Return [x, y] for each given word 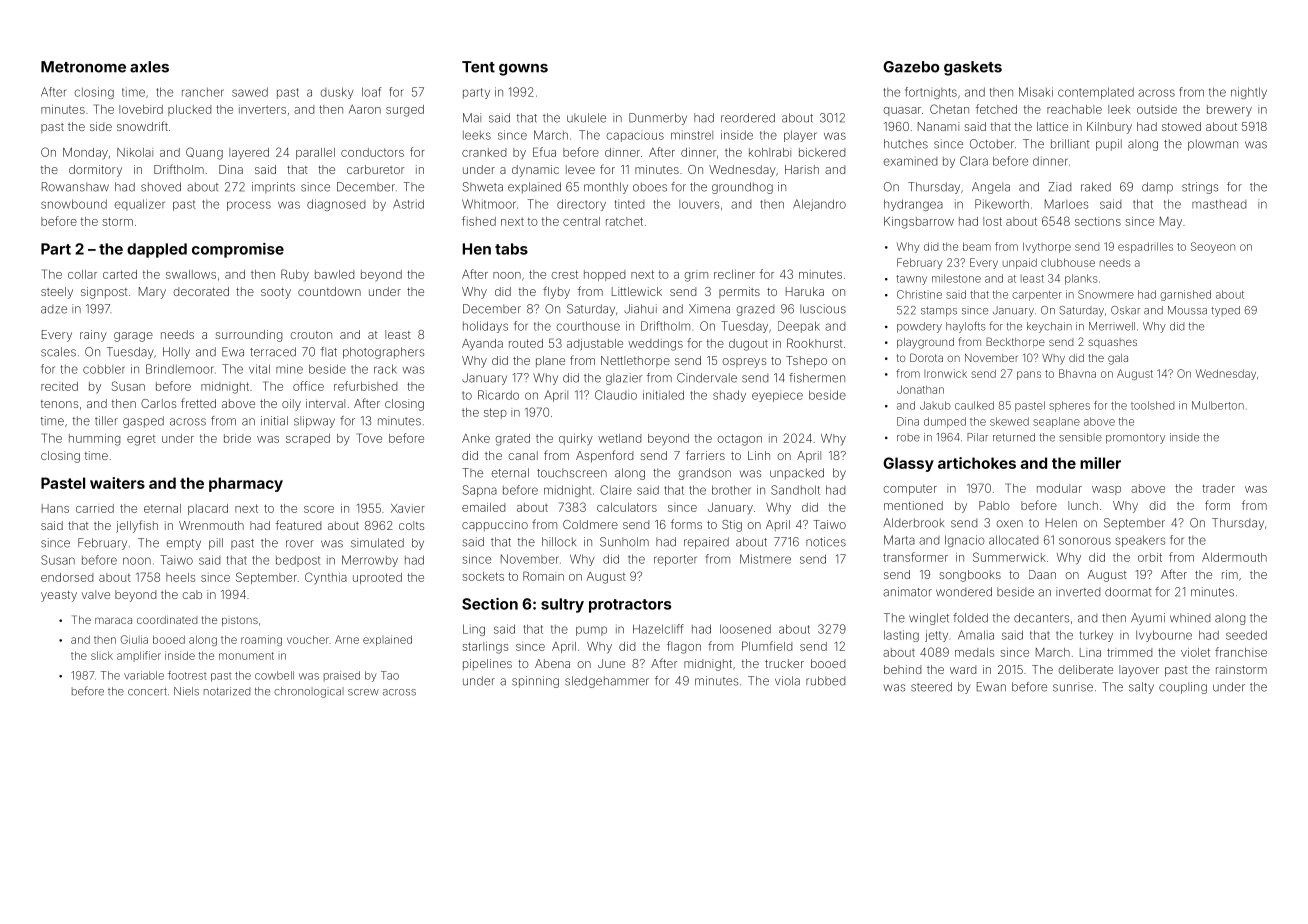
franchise [1241, 652]
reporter [675, 560]
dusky [337, 93]
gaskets [973, 68]
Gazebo [911, 67]
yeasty [59, 596]
